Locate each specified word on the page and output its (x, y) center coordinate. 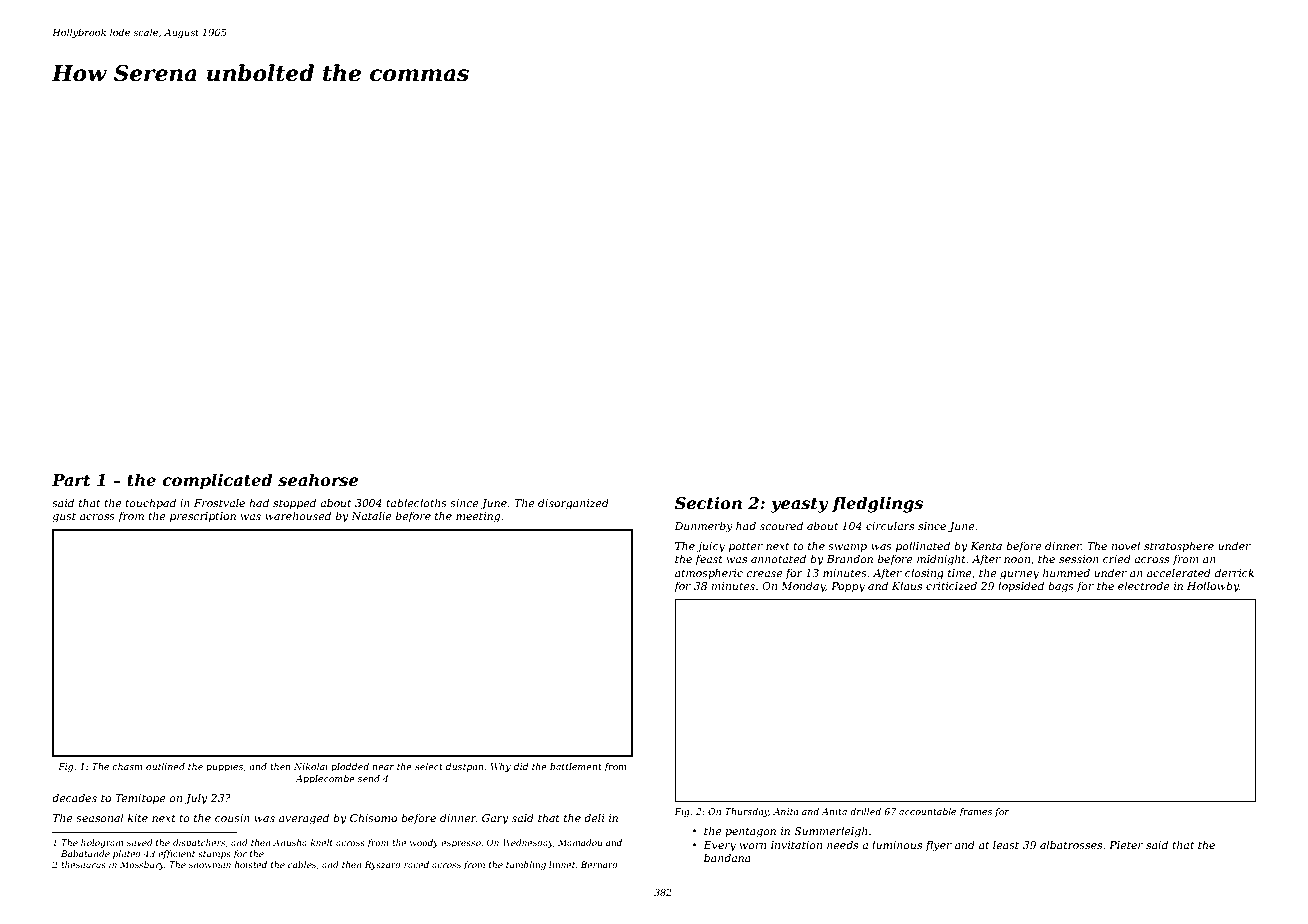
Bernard (599, 864)
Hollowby (1213, 587)
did (521, 766)
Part (71, 480)
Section (708, 503)
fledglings (877, 504)
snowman (210, 865)
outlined (165, 766)
